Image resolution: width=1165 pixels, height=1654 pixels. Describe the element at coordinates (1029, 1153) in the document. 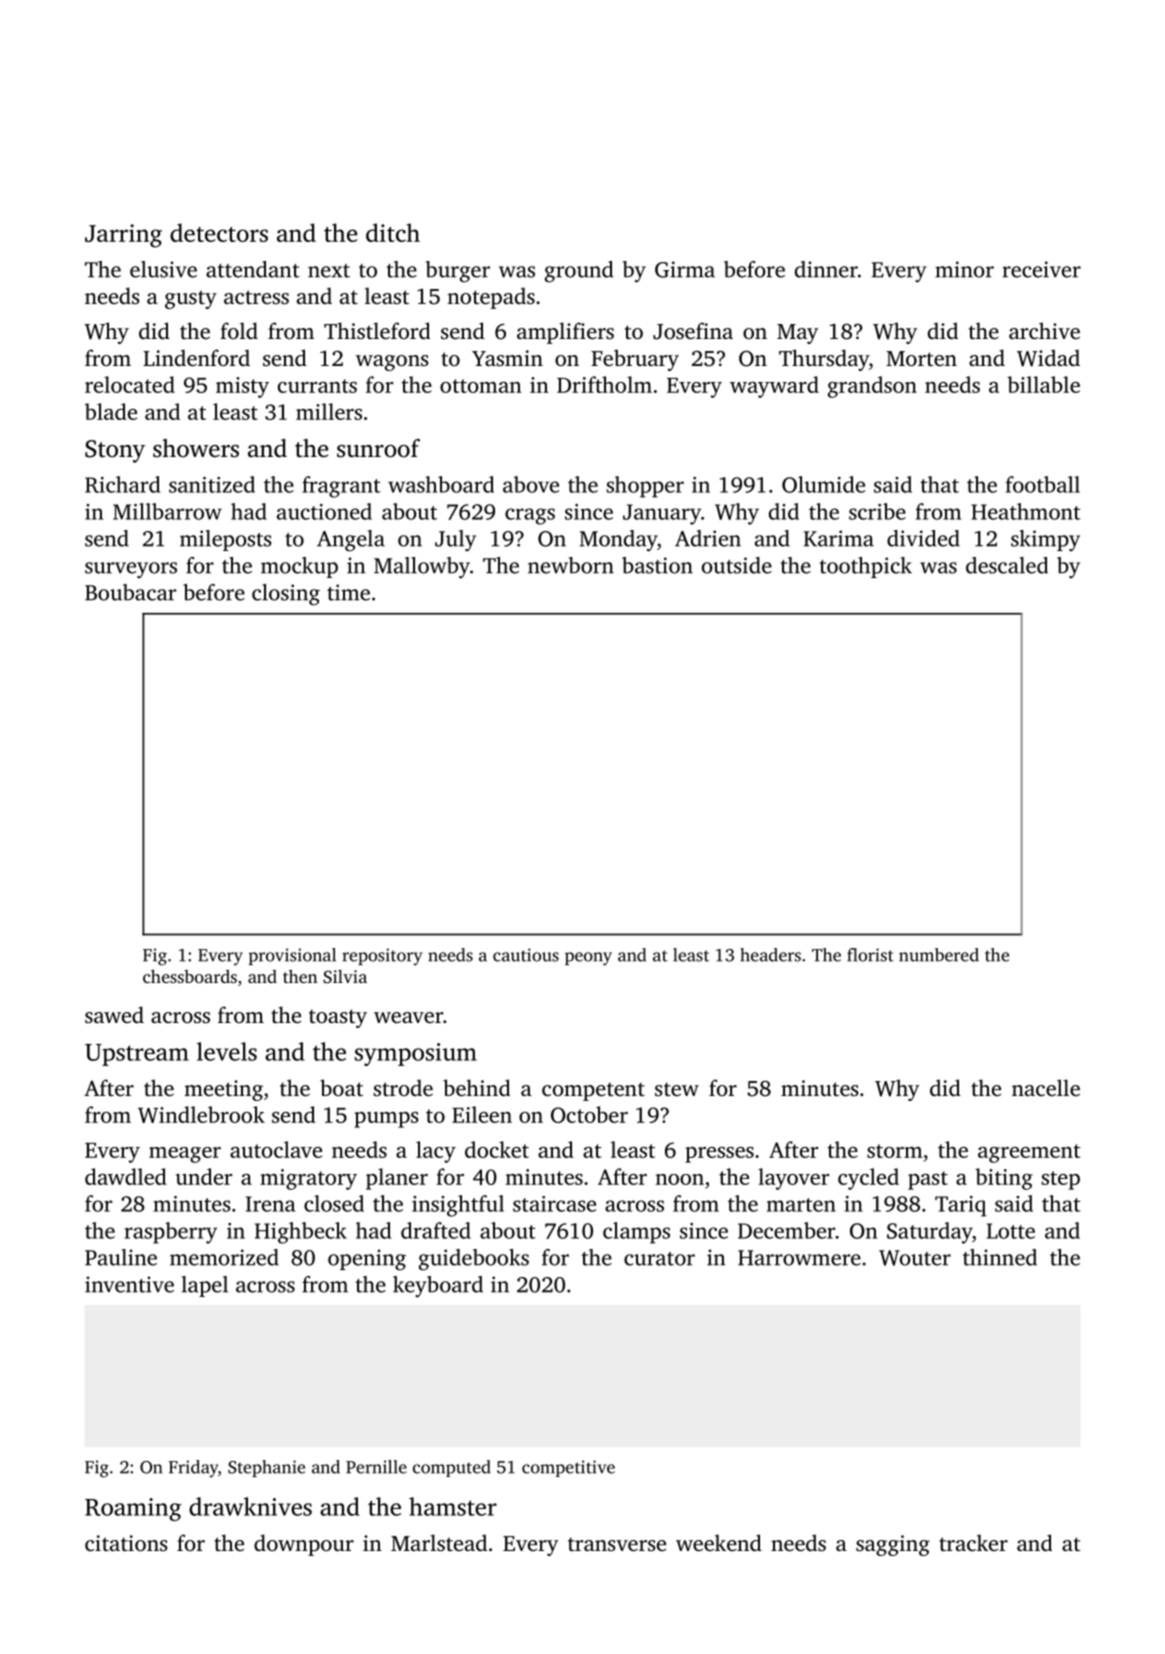

I see `agreement` at that location.
